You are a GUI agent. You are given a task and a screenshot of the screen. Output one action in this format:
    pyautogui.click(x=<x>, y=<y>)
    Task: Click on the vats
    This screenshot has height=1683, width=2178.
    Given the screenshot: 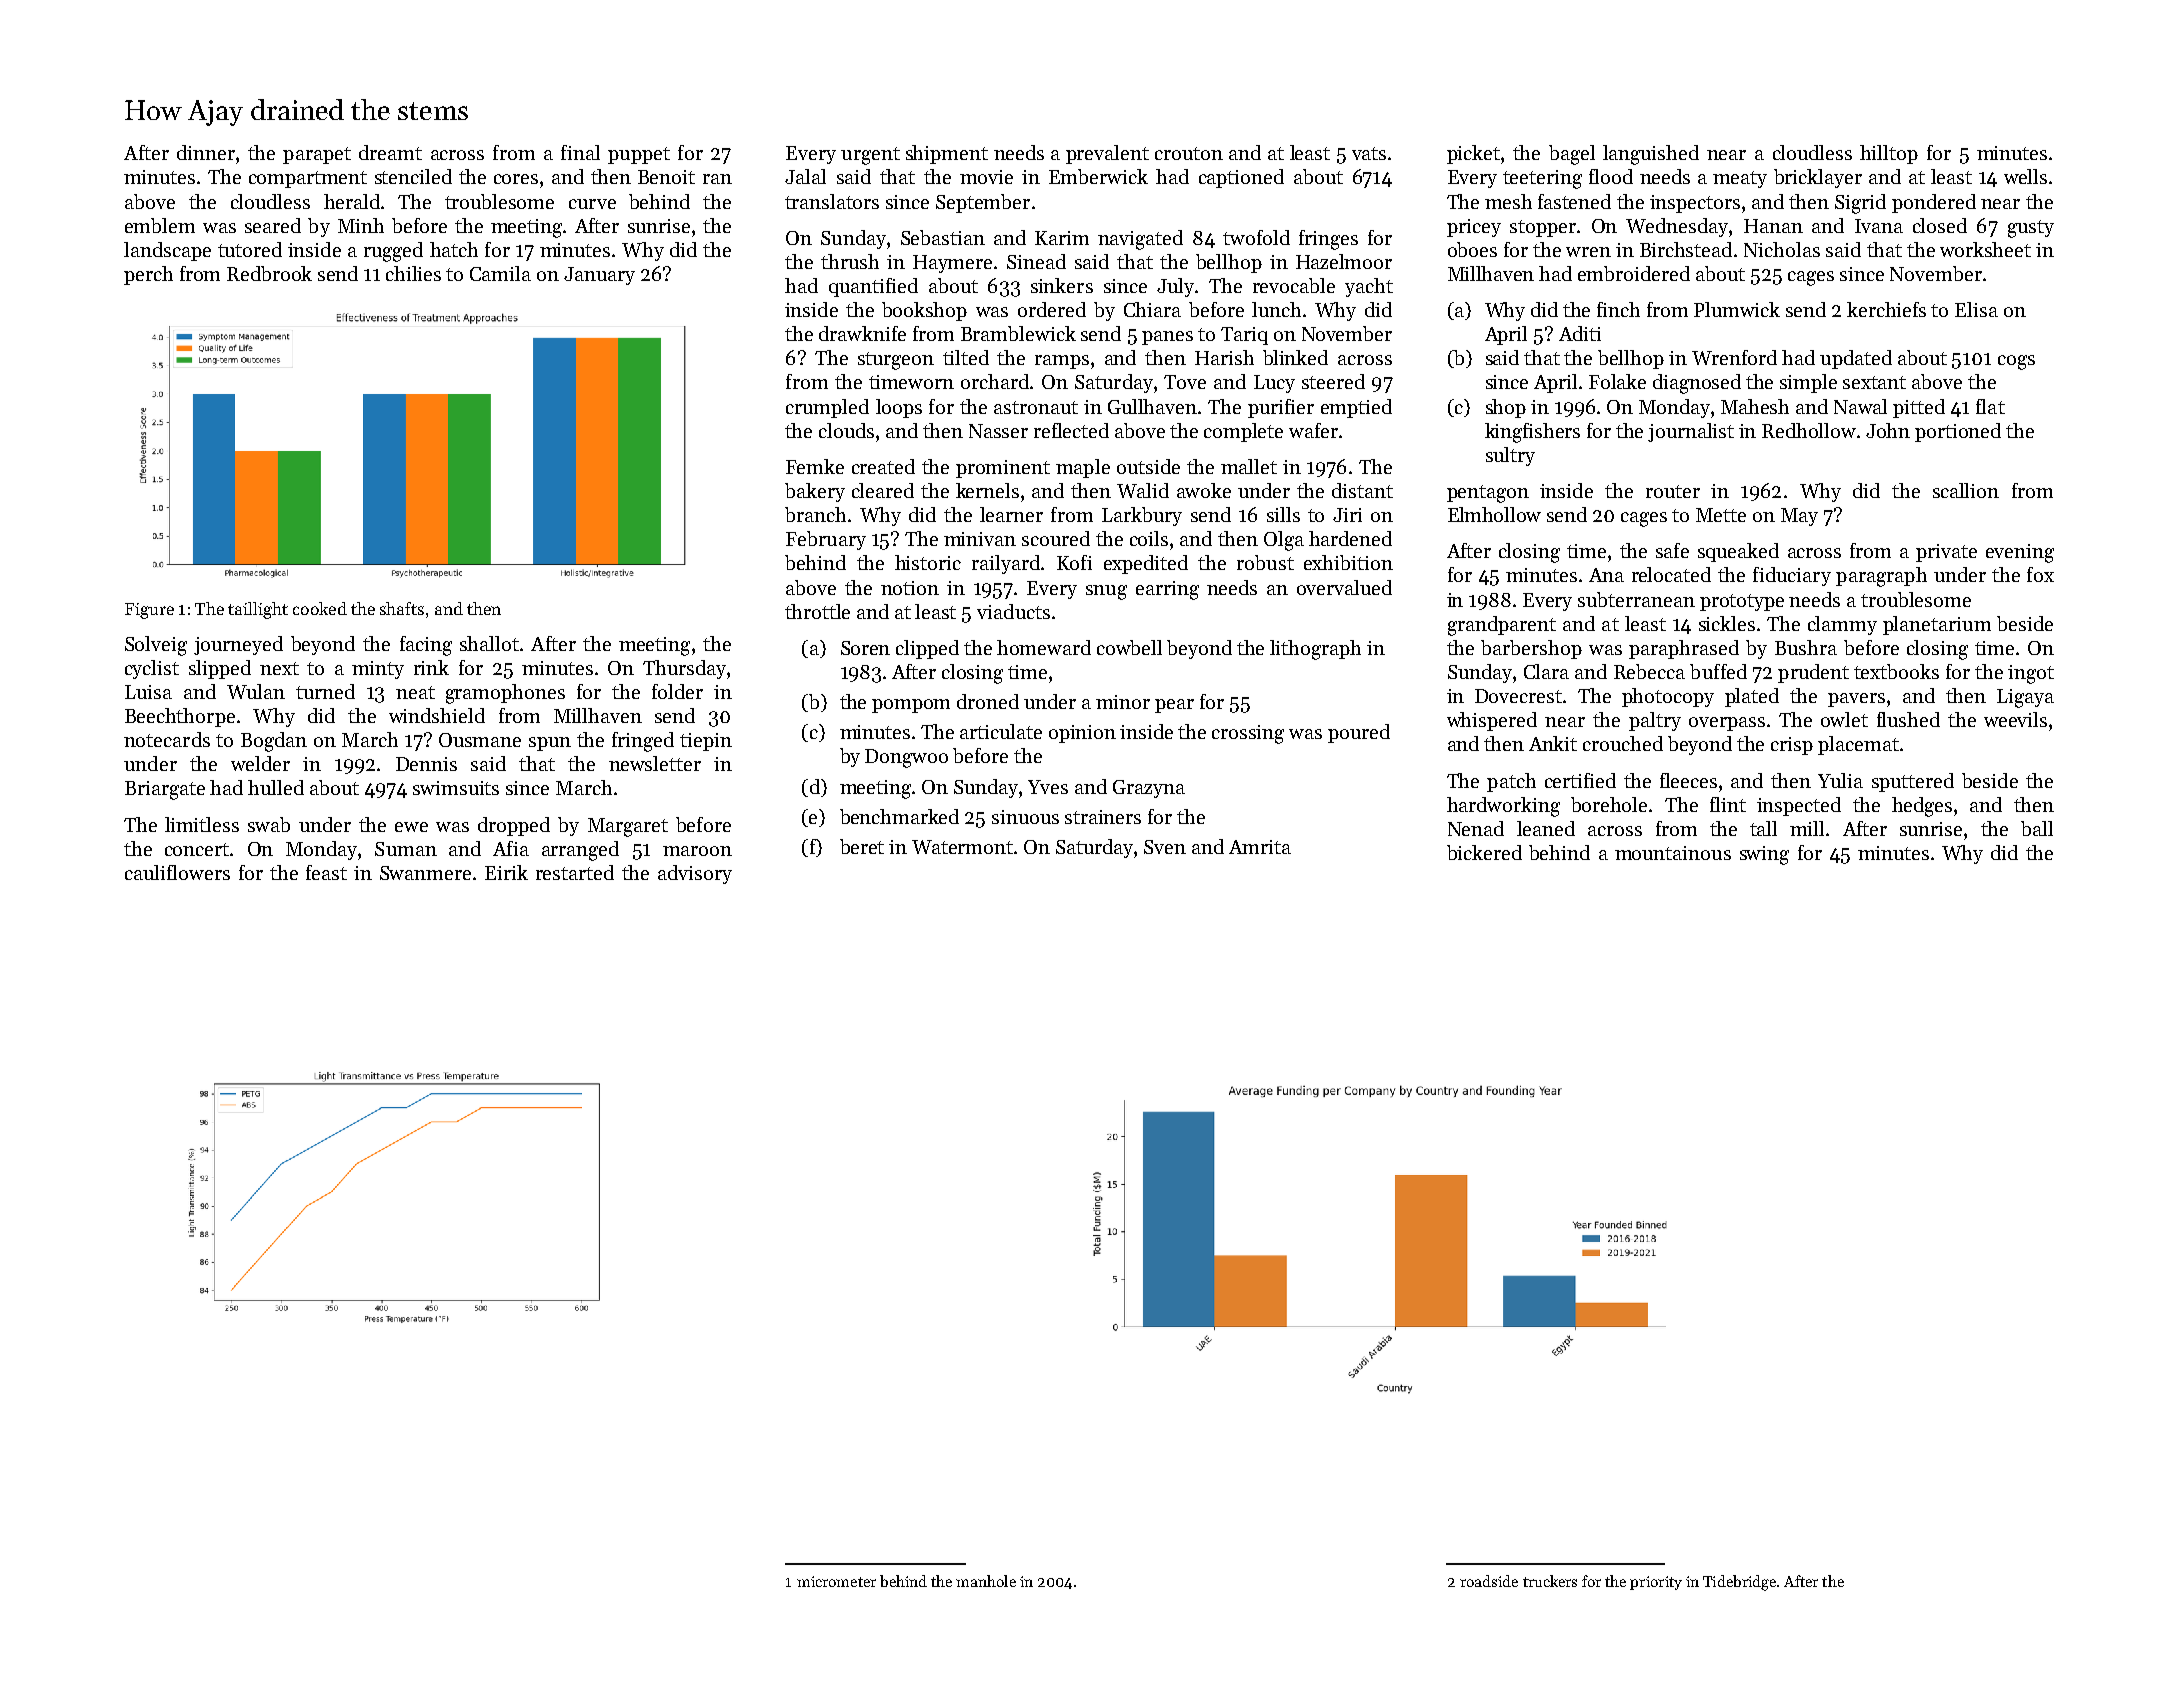 What is the action you would take?
    pyautogui.click(x=1369, y=153)
